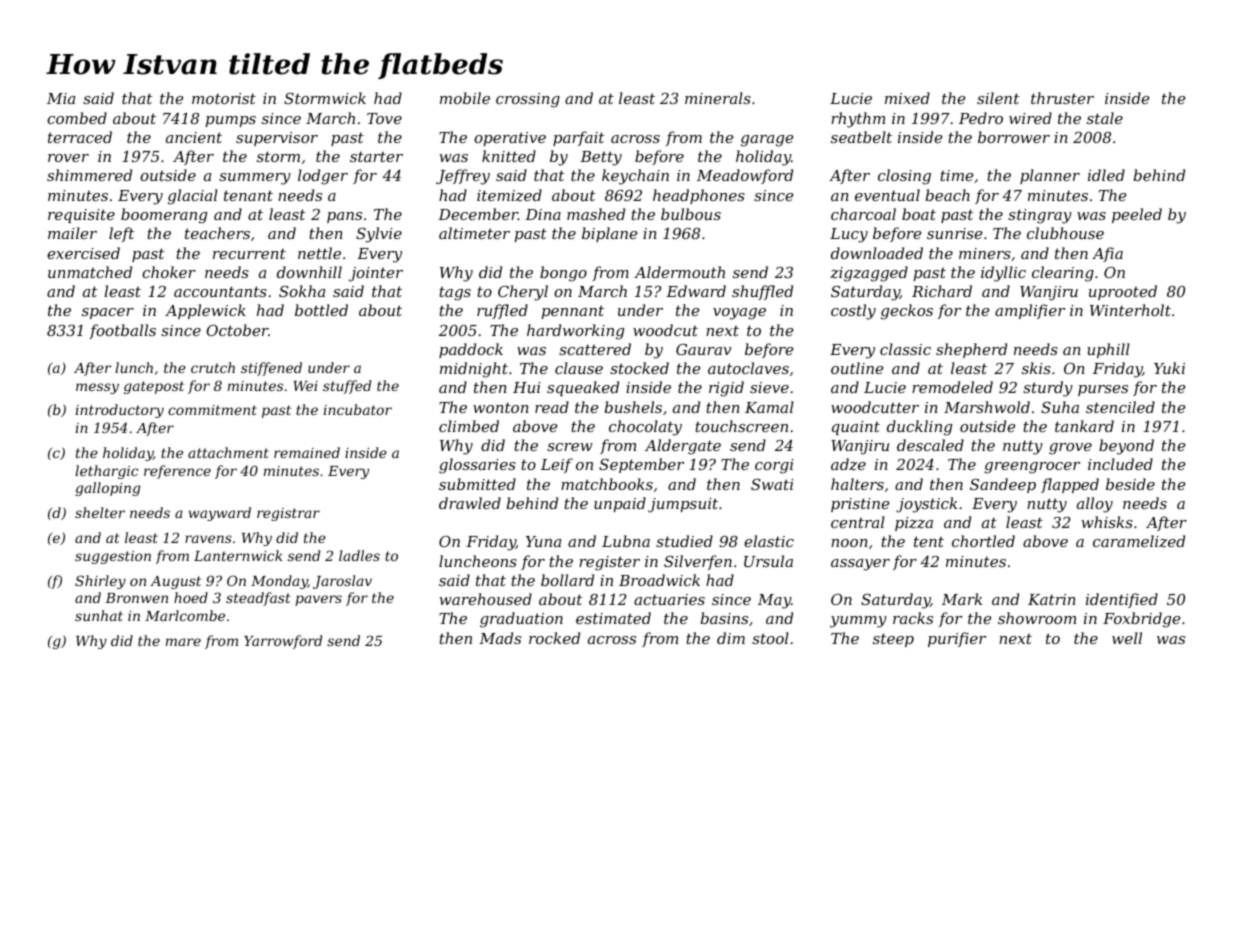  What do you see at coordinates (893, 640) in the page?
I see `steep` at bounding box center [893, 640].
